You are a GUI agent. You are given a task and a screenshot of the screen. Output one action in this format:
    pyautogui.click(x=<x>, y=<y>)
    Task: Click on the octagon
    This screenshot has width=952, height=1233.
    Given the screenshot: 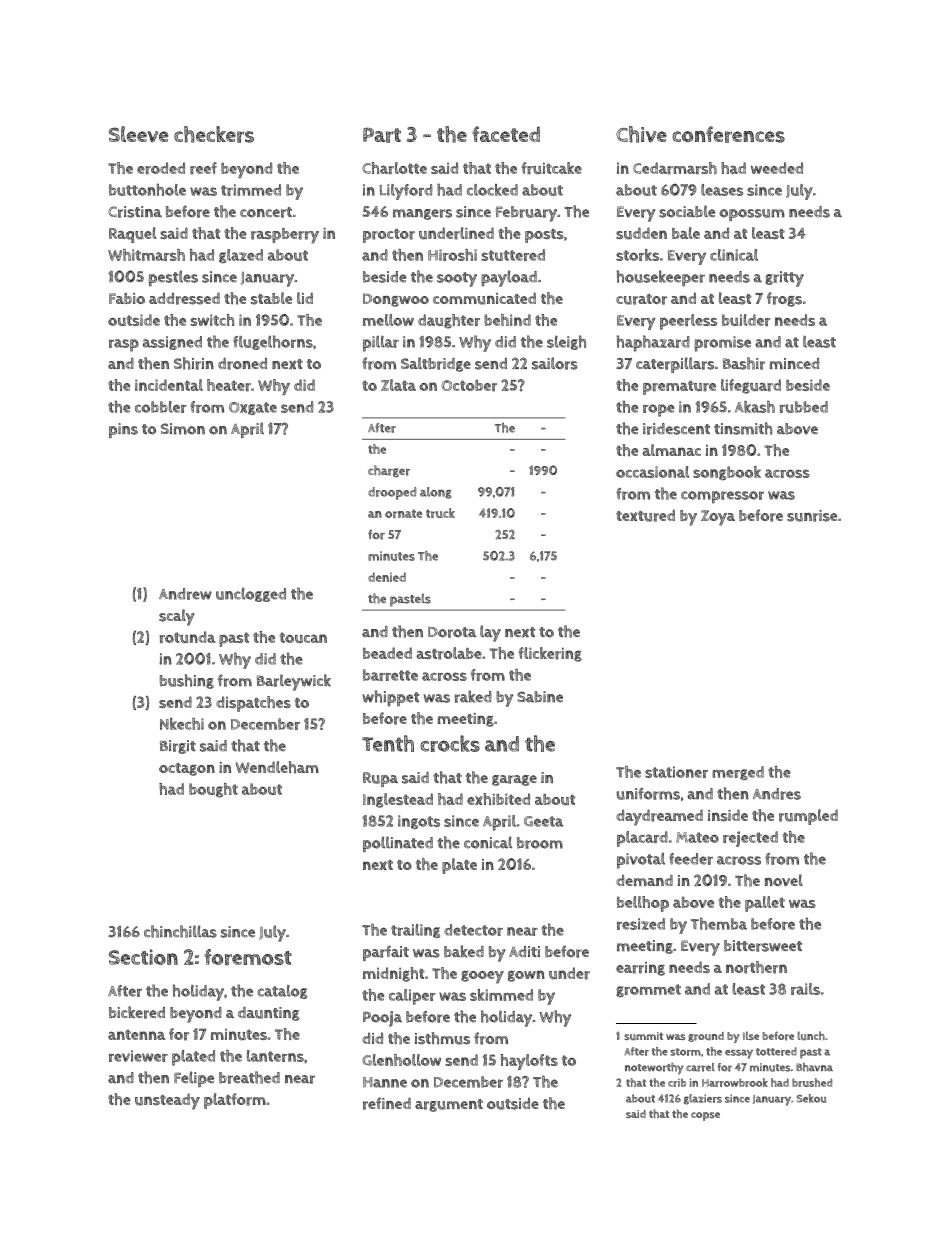 What is the action you would take?
    pyautogui.click(x=187, y=769)
